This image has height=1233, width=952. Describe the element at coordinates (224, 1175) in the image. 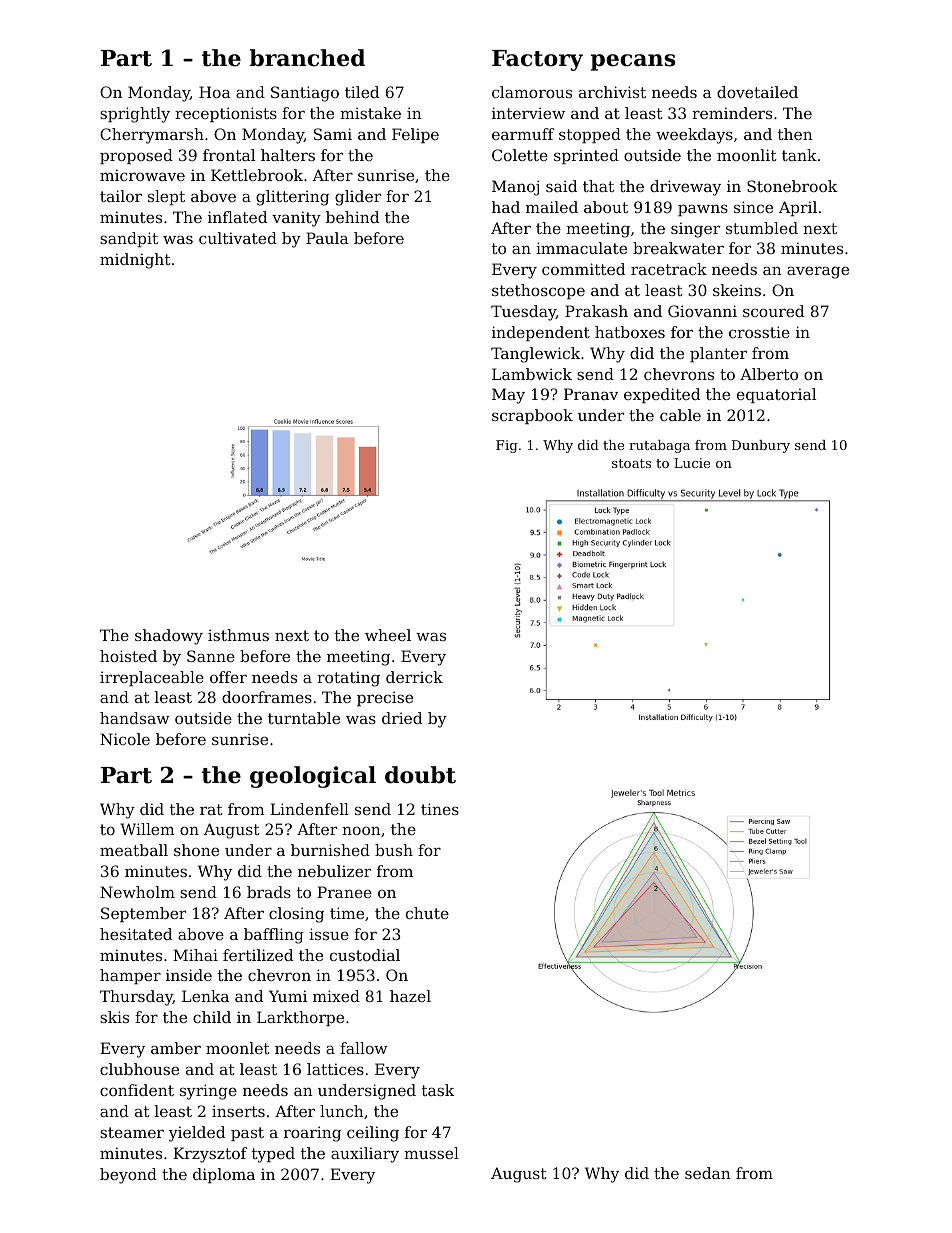

I see `diploma` at that location.
